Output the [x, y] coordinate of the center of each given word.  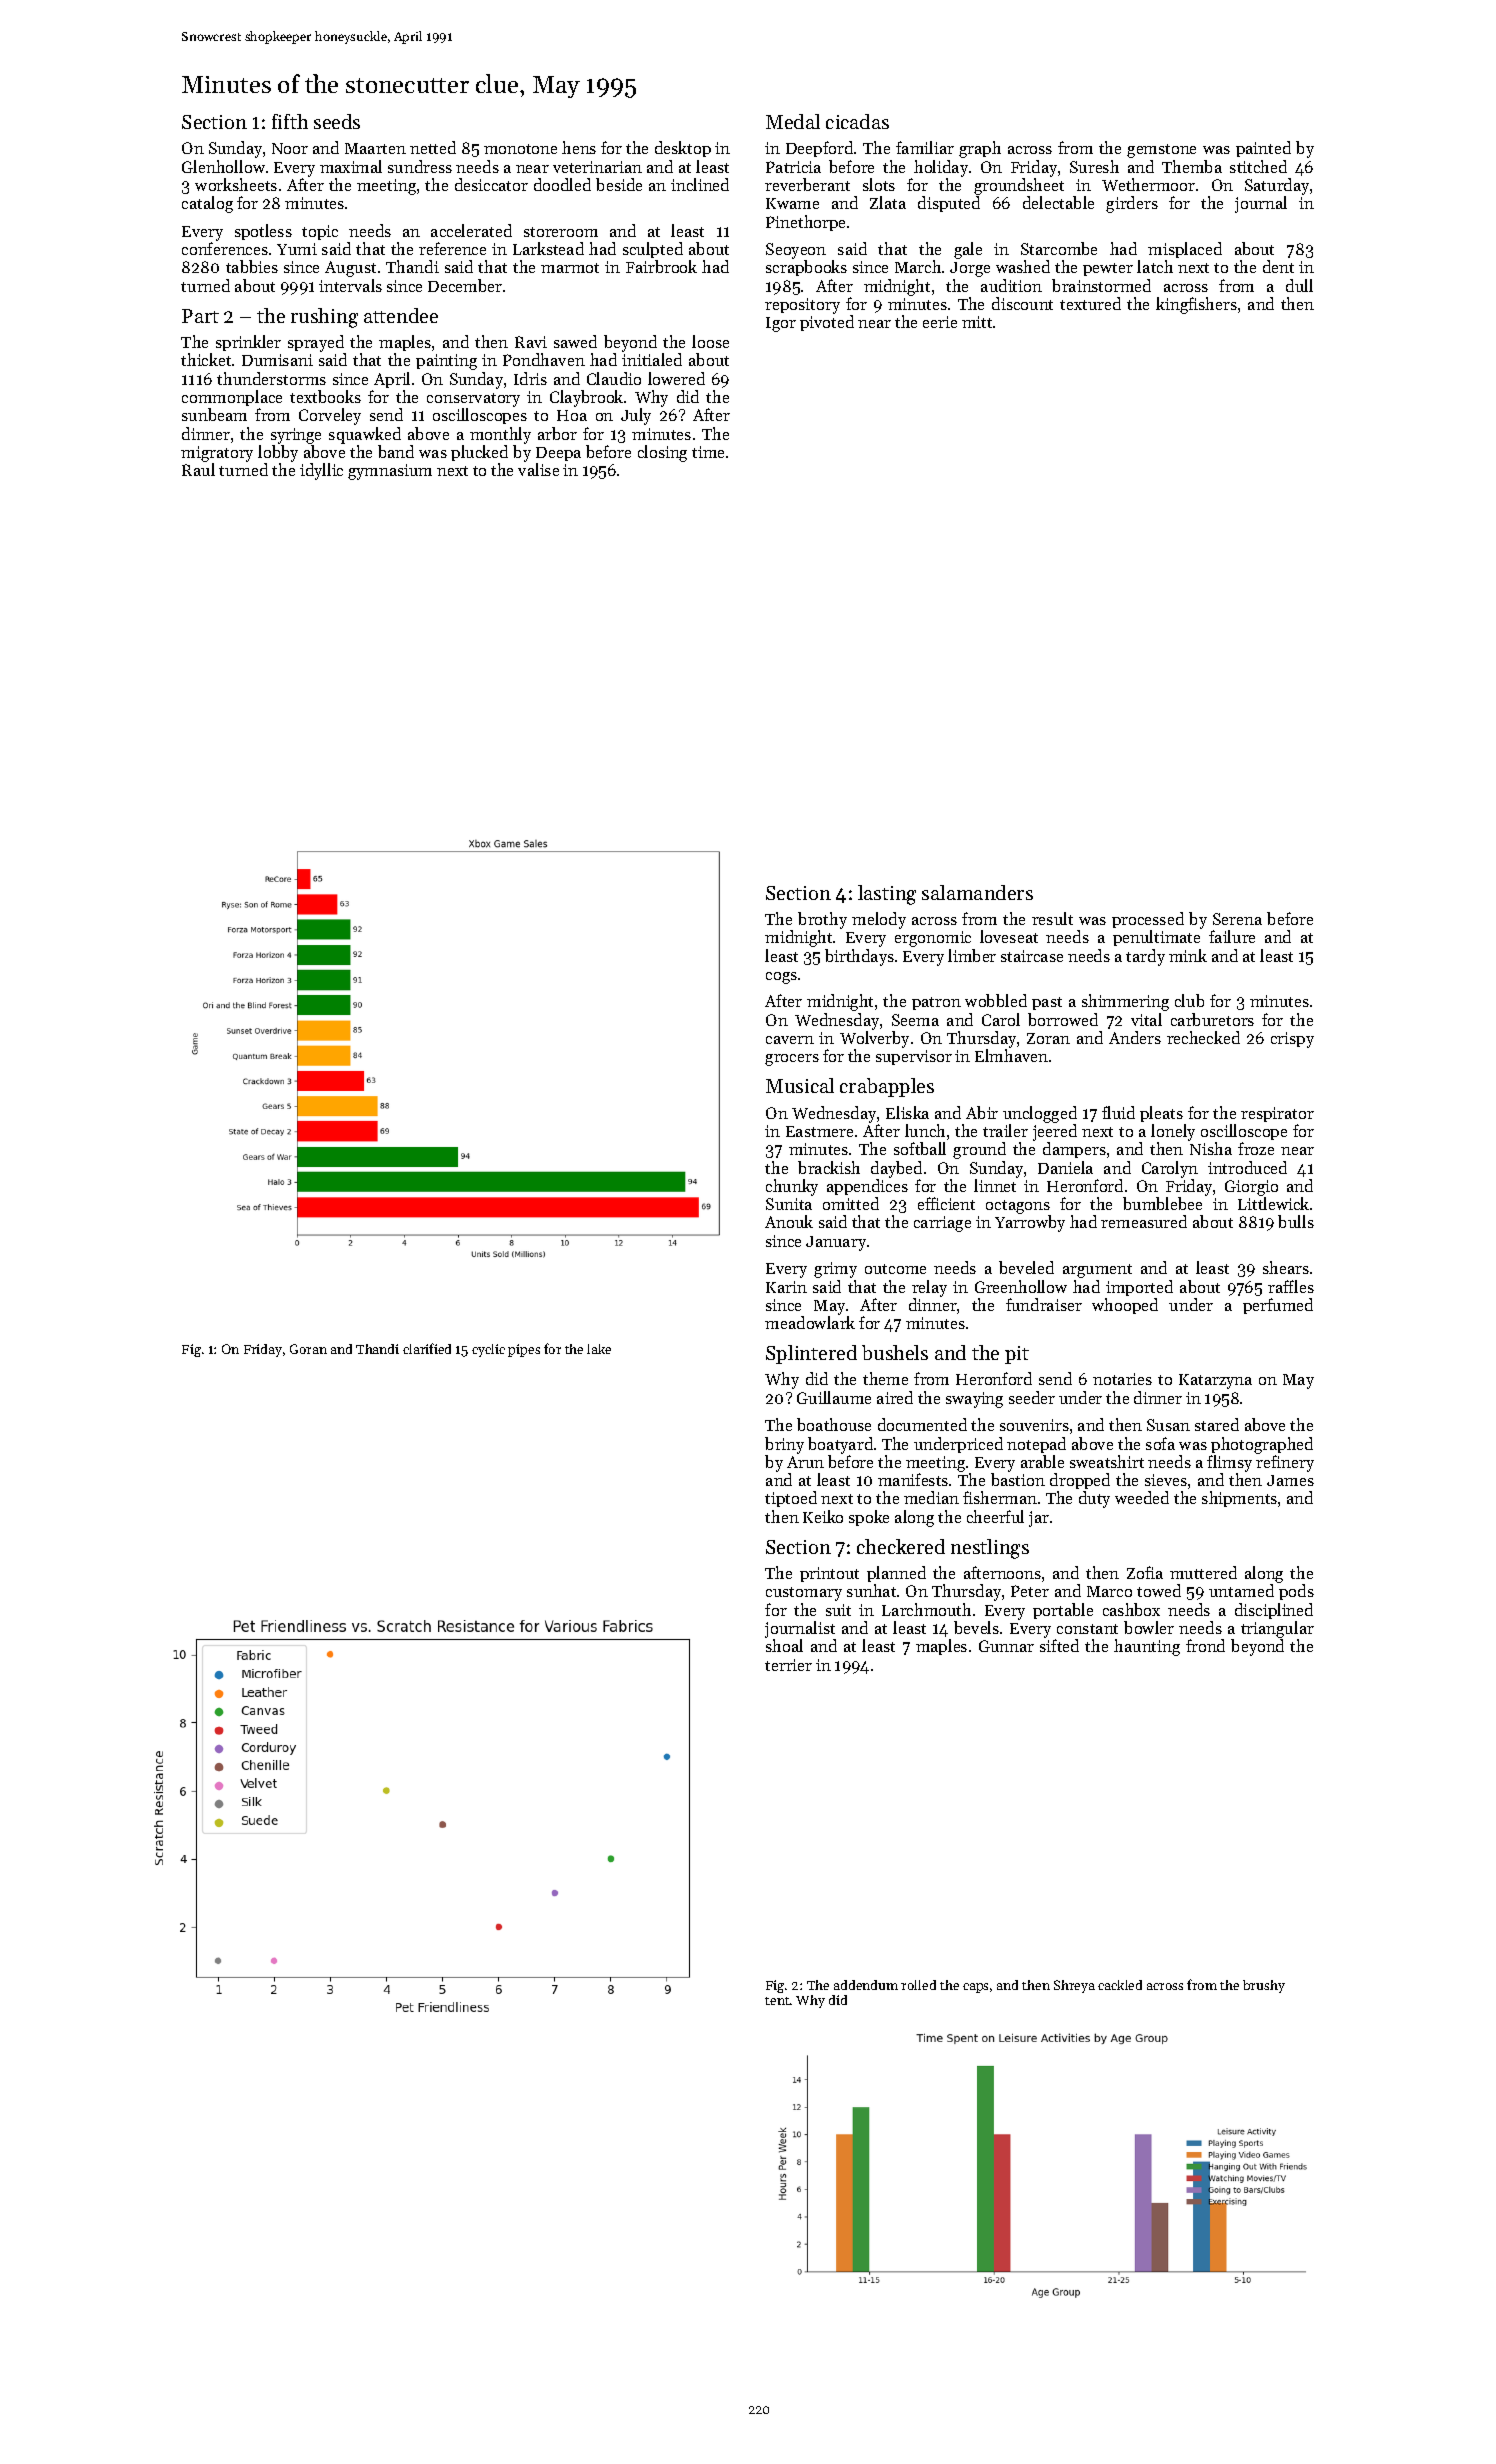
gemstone [1161, 151]
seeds [337, 121]
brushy [1264, 1986]
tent [777, 2001]
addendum [866, 1985]
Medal [793, 121]
